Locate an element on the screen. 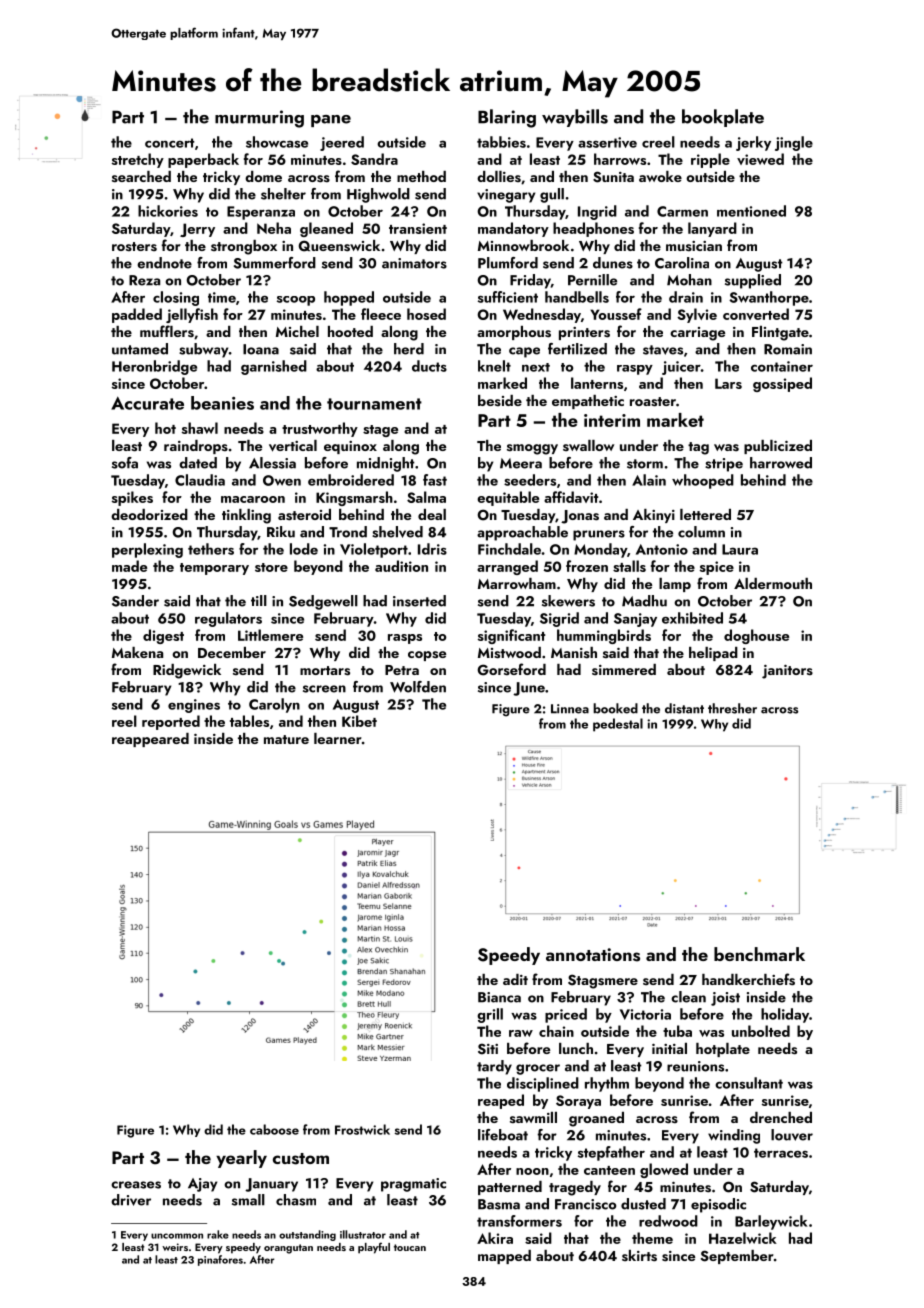 The image size is (924, 1308). creases is located at coordinates (136, 1185).
